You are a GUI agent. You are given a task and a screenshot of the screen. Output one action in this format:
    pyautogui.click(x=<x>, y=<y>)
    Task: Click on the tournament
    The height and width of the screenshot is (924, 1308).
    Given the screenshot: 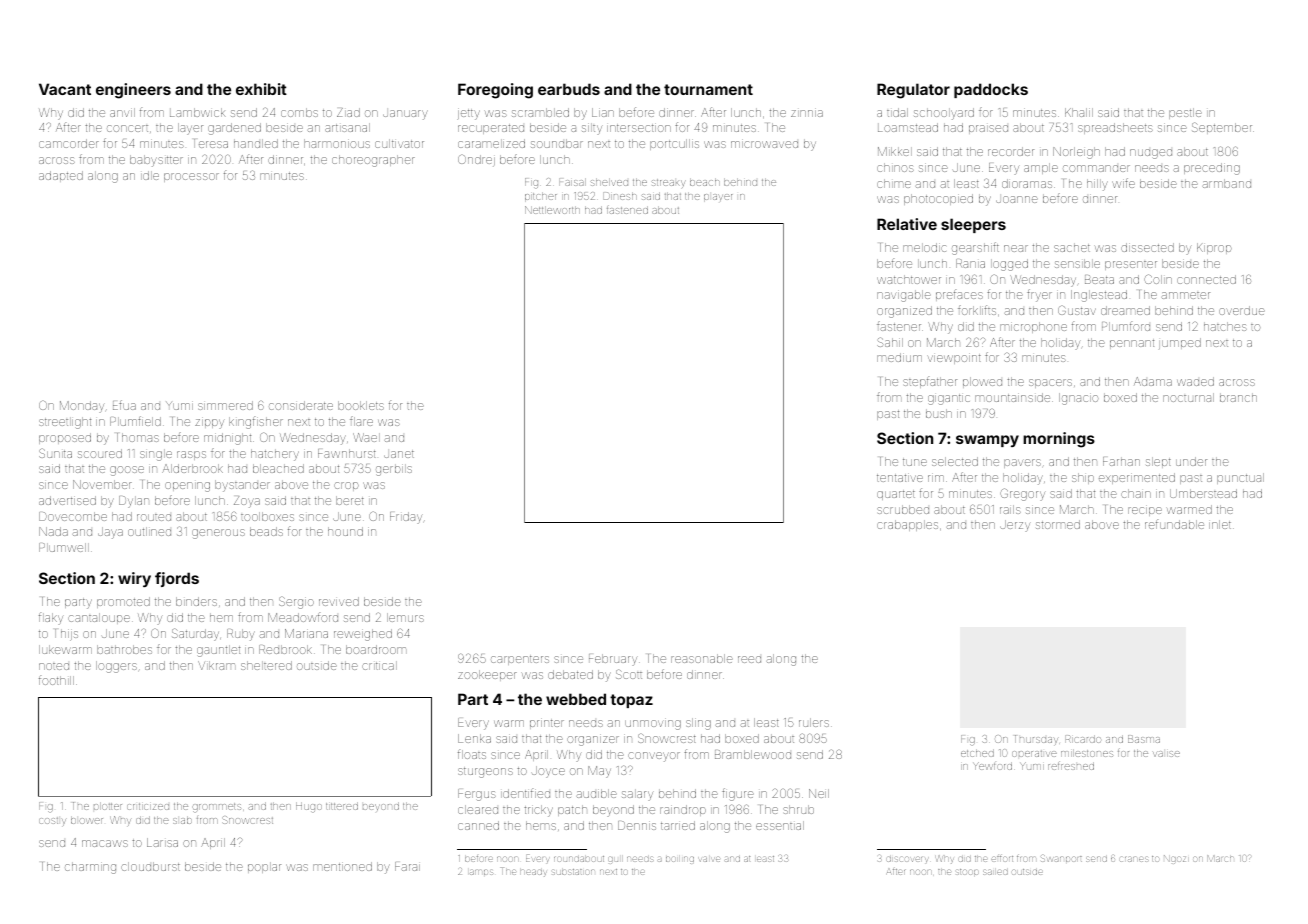 What is the action you would take?
    pyautogui.click(x=708, y=89)
